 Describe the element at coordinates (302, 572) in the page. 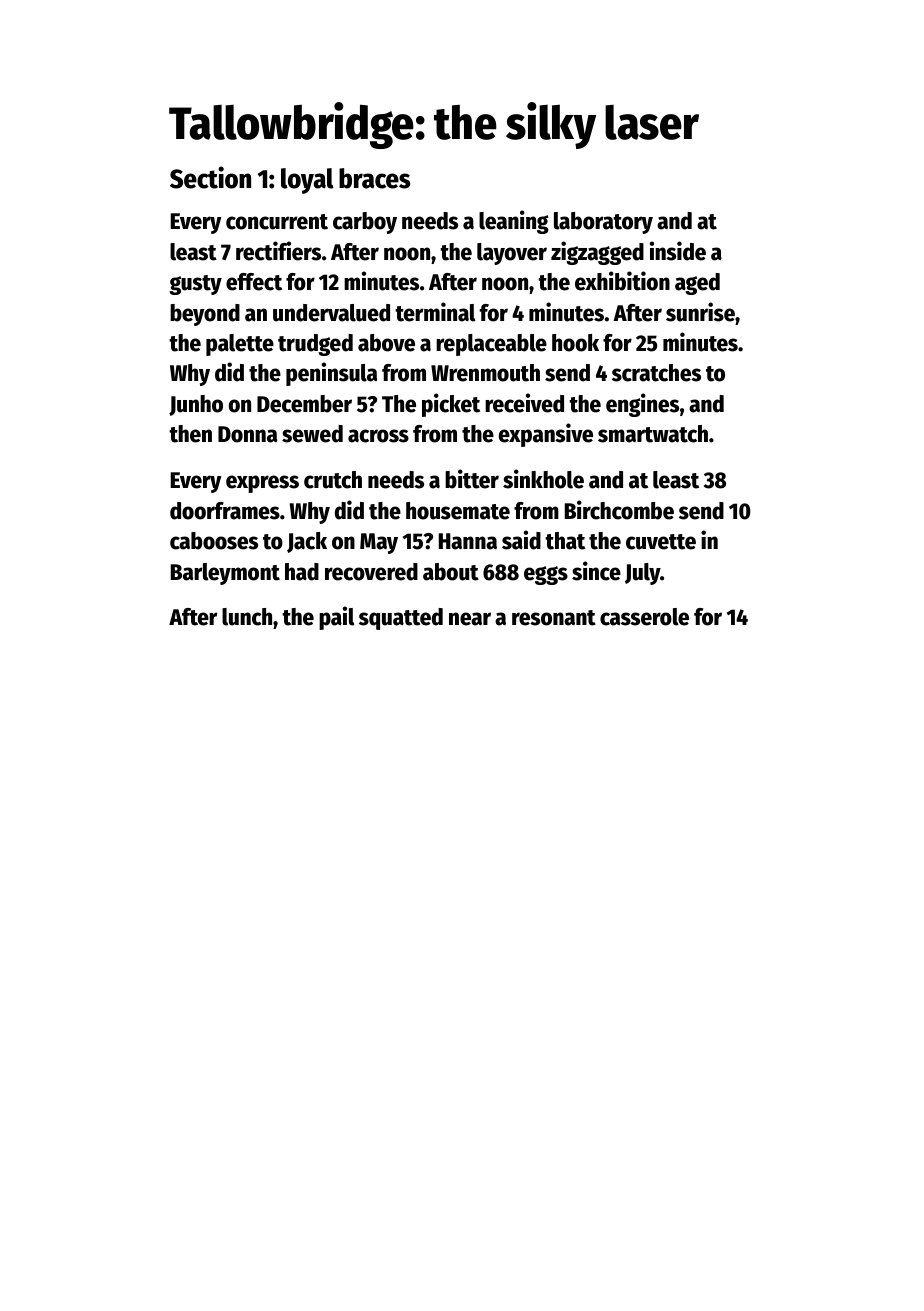

I see `had` at that location.
